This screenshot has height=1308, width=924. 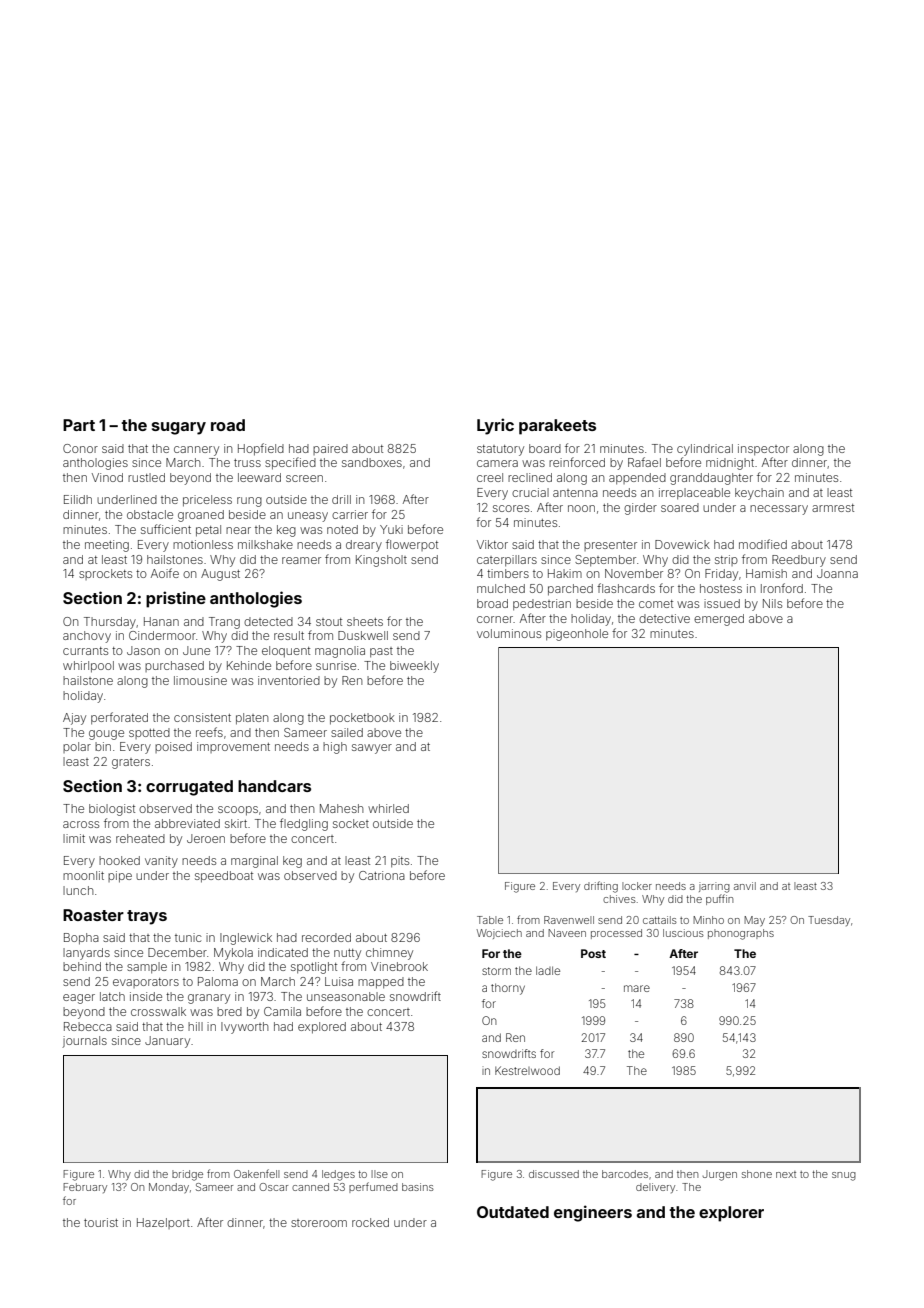 What do you see at coordinates (187, 1175) in the screenshot?
I see `bridge` at bounding box center [187, 1175].
